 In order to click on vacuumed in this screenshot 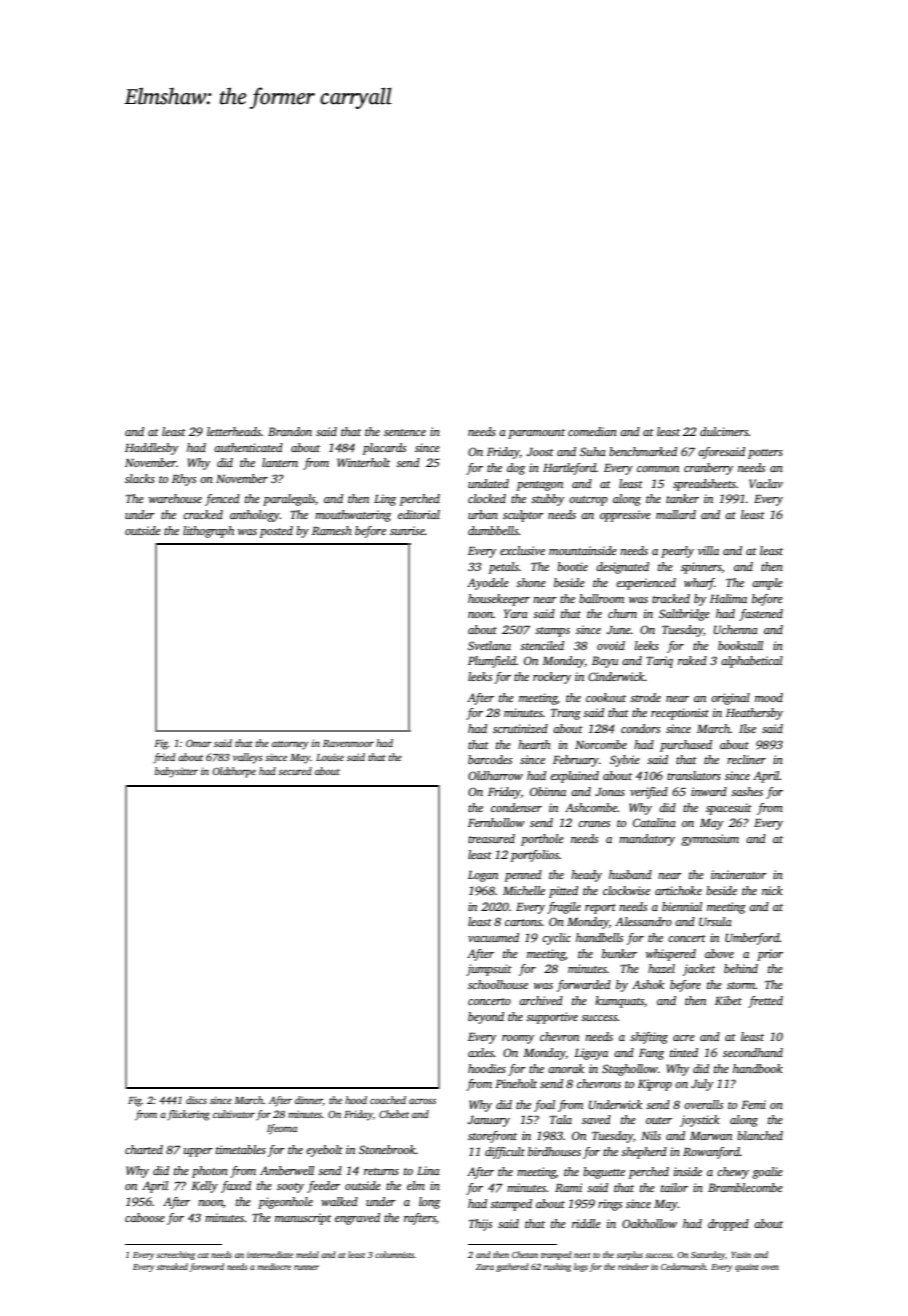, I will do `click(493, 937)`.
